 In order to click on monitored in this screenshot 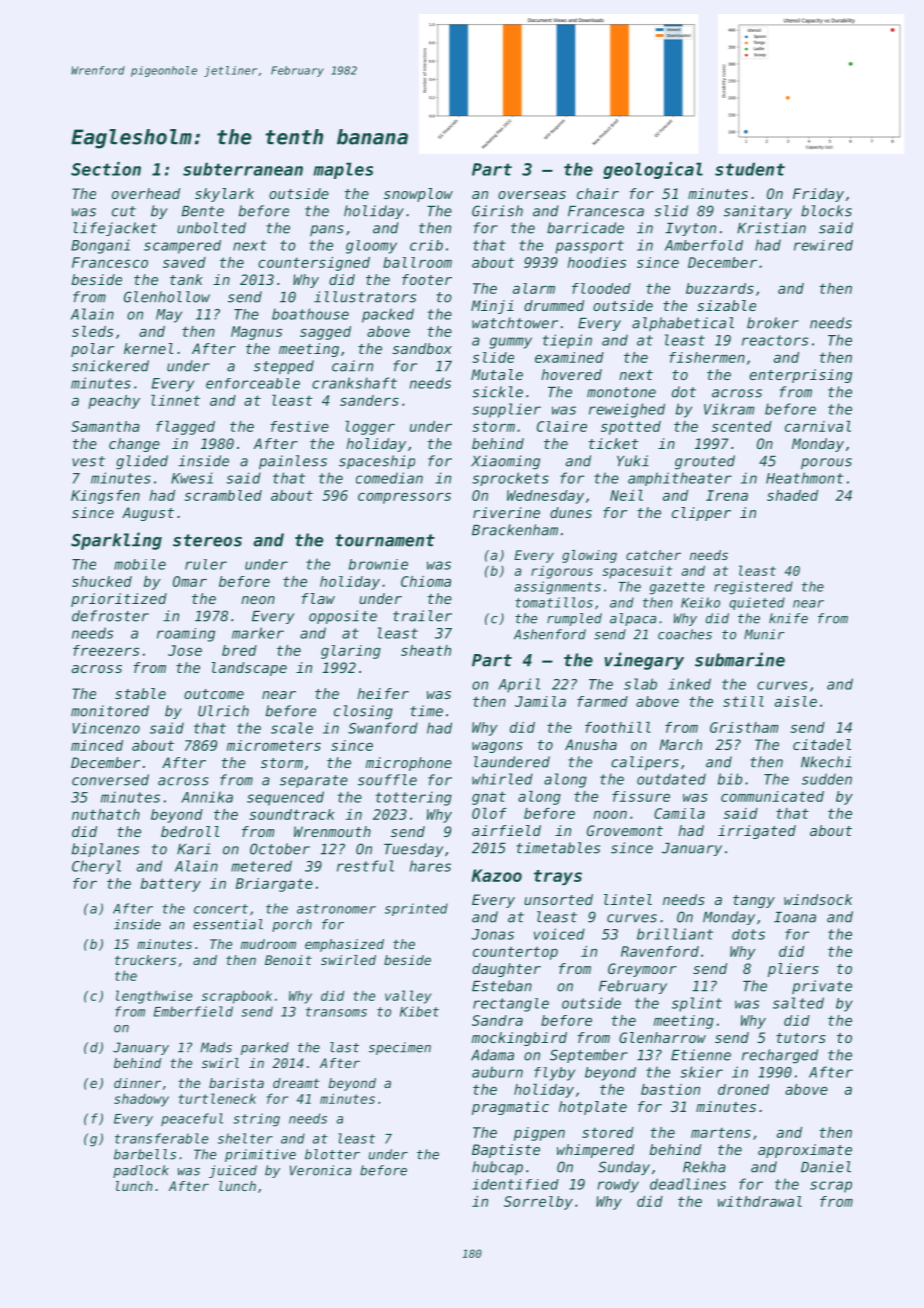, I will do `click(110, 711)`.
